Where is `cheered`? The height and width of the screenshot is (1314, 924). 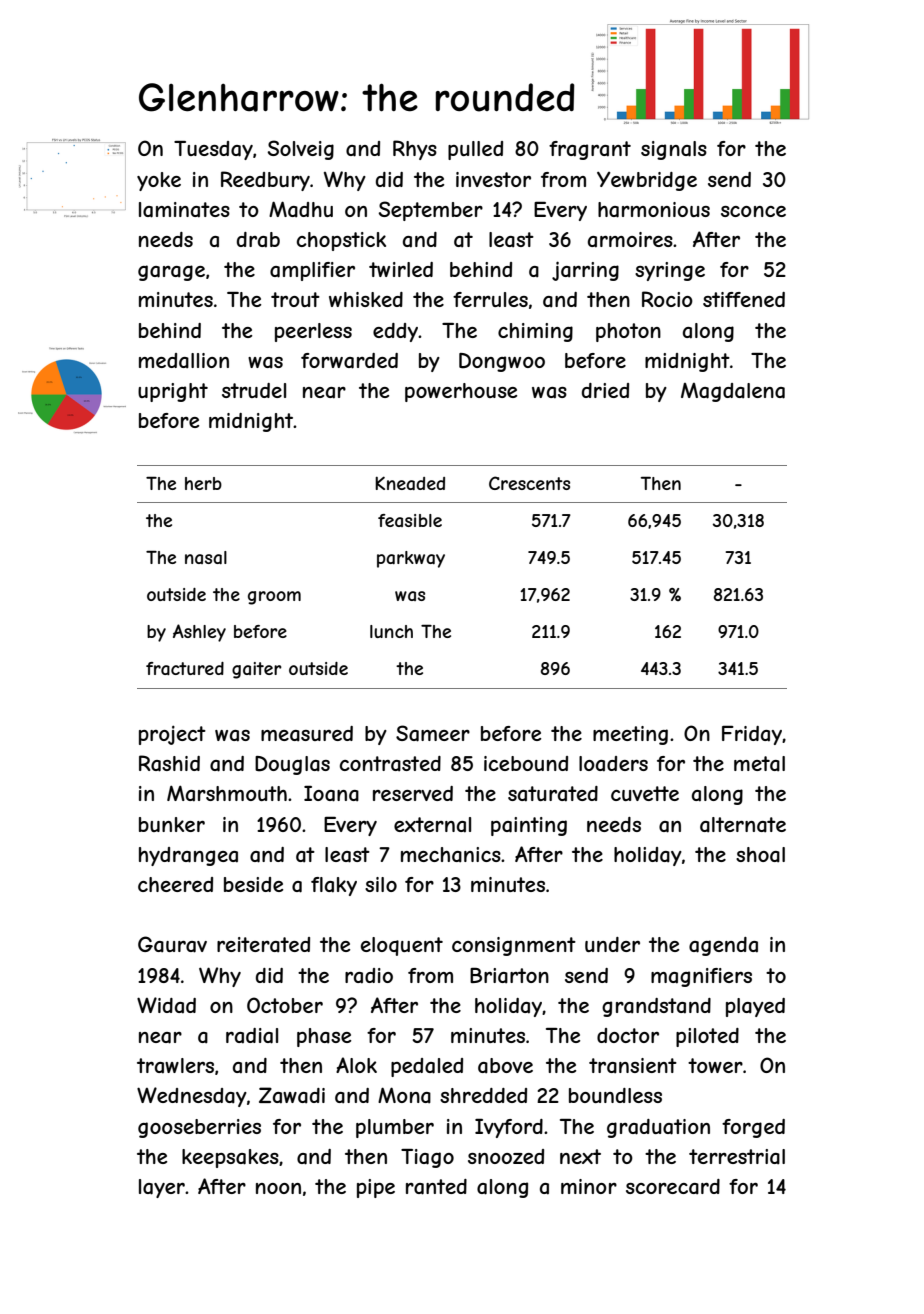 cheered is located at coordinates (175, 884).
